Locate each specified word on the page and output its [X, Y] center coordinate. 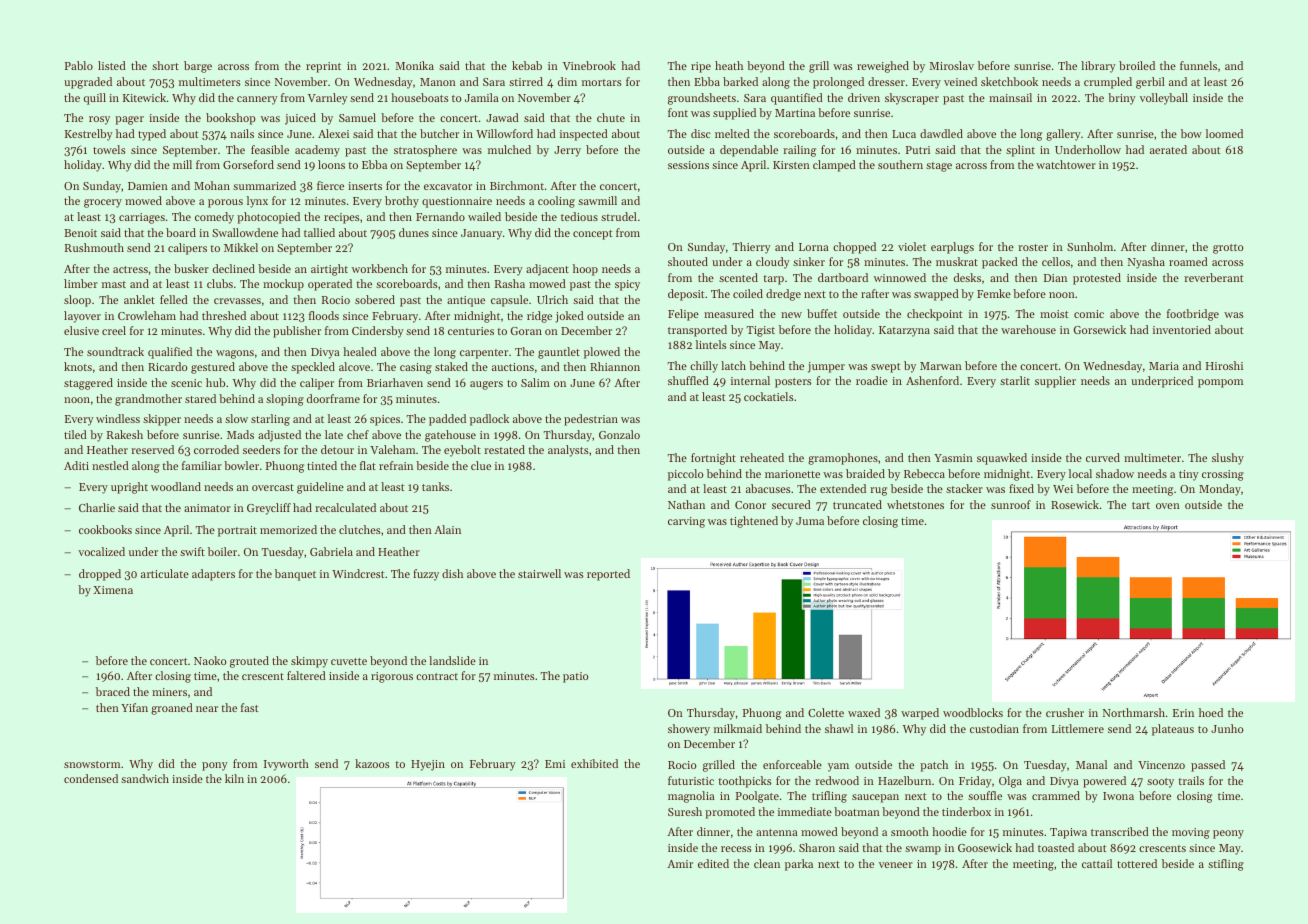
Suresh [685, 811]
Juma [810, 521]
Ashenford [932, 380]
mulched [509, 149]
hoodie [949, 831]
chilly [704, 367]
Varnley [328, 99]
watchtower [1066, 164]
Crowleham [147, 315]
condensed [91, 778]
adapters [213, 575]
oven [1168, 506]
